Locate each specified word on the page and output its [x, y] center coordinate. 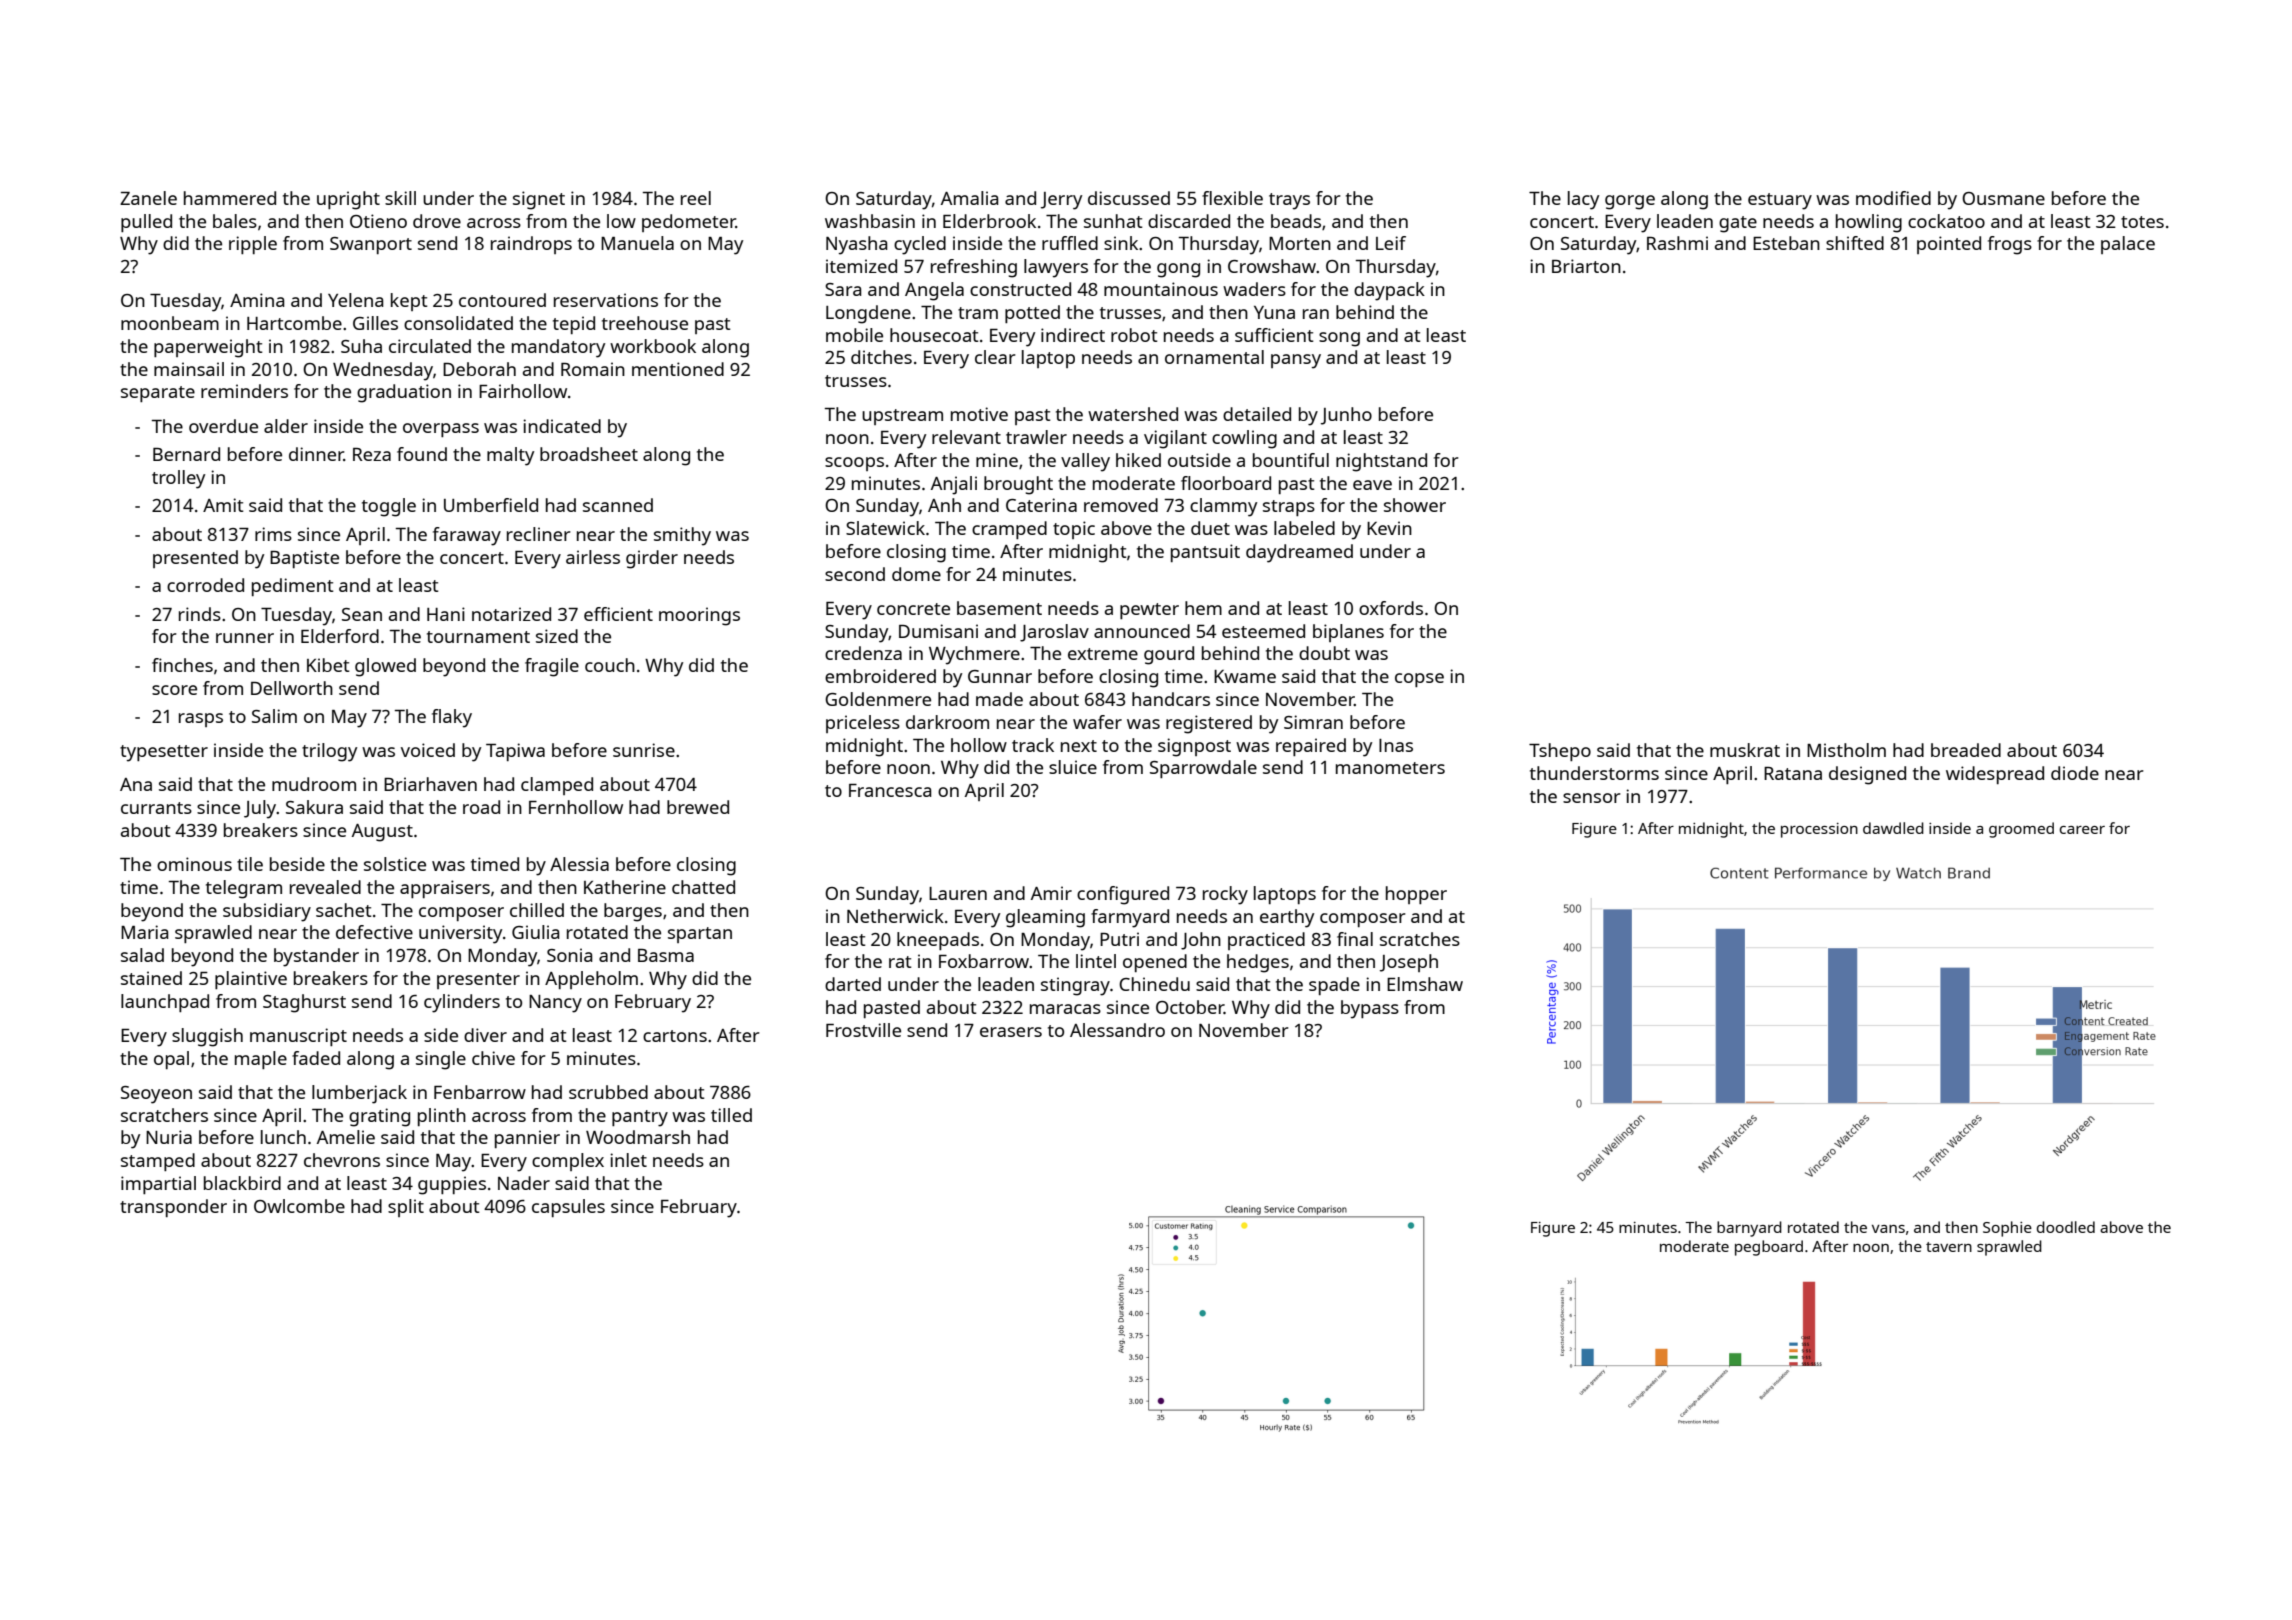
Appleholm [591, 980]
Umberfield [491, 505]
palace [2128, 245]
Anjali [954, 485]
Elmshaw [1425, 984]
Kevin [1389, 528]
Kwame [1245, 676]
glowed [385, 667]
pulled [146, 223]
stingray [1075, 986]
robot [1134, 335]
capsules [568, 1208]
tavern [1949, 1247]
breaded [1966, 750]
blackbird [242, 1183]
